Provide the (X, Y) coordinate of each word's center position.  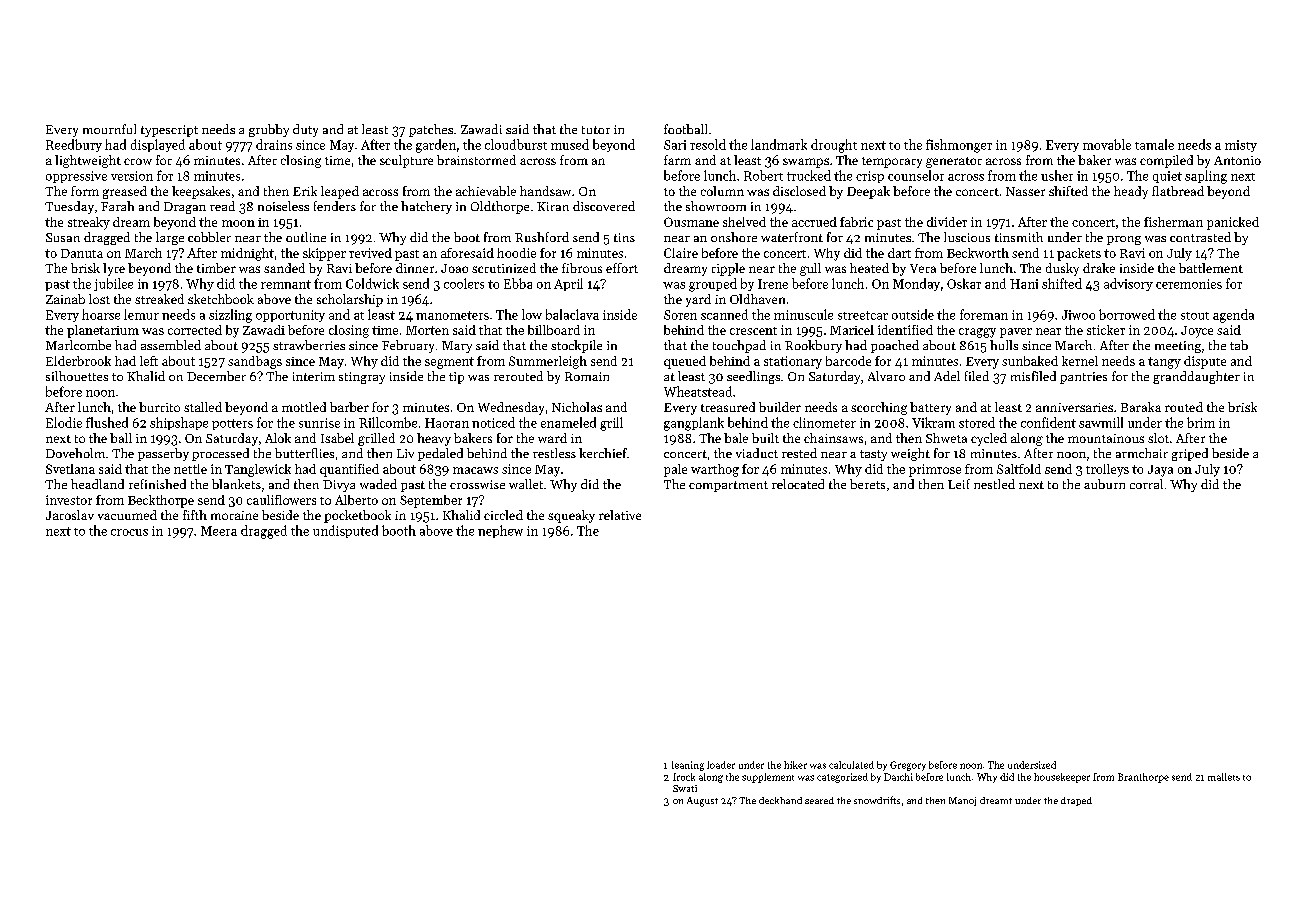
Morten (427, 330)
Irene (773, 284)
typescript (169, 131)
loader (721, 765)
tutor (596, 130)
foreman (984, 314)
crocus (129, 532)
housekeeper (1062, 778)
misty (1241, 146)
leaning (688, 766)
